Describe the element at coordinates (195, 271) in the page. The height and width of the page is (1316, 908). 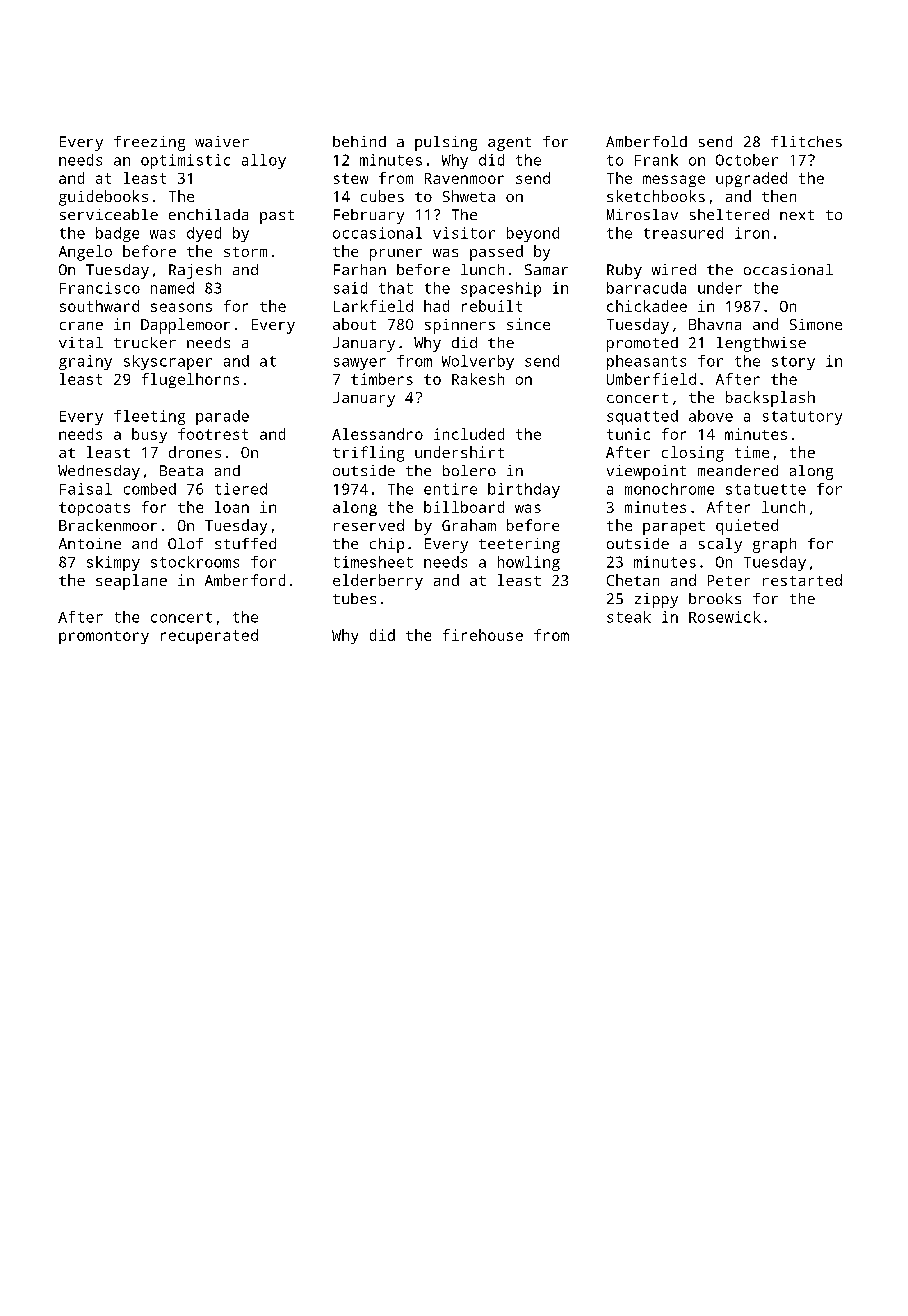
I see `Rajesh` at that location.
